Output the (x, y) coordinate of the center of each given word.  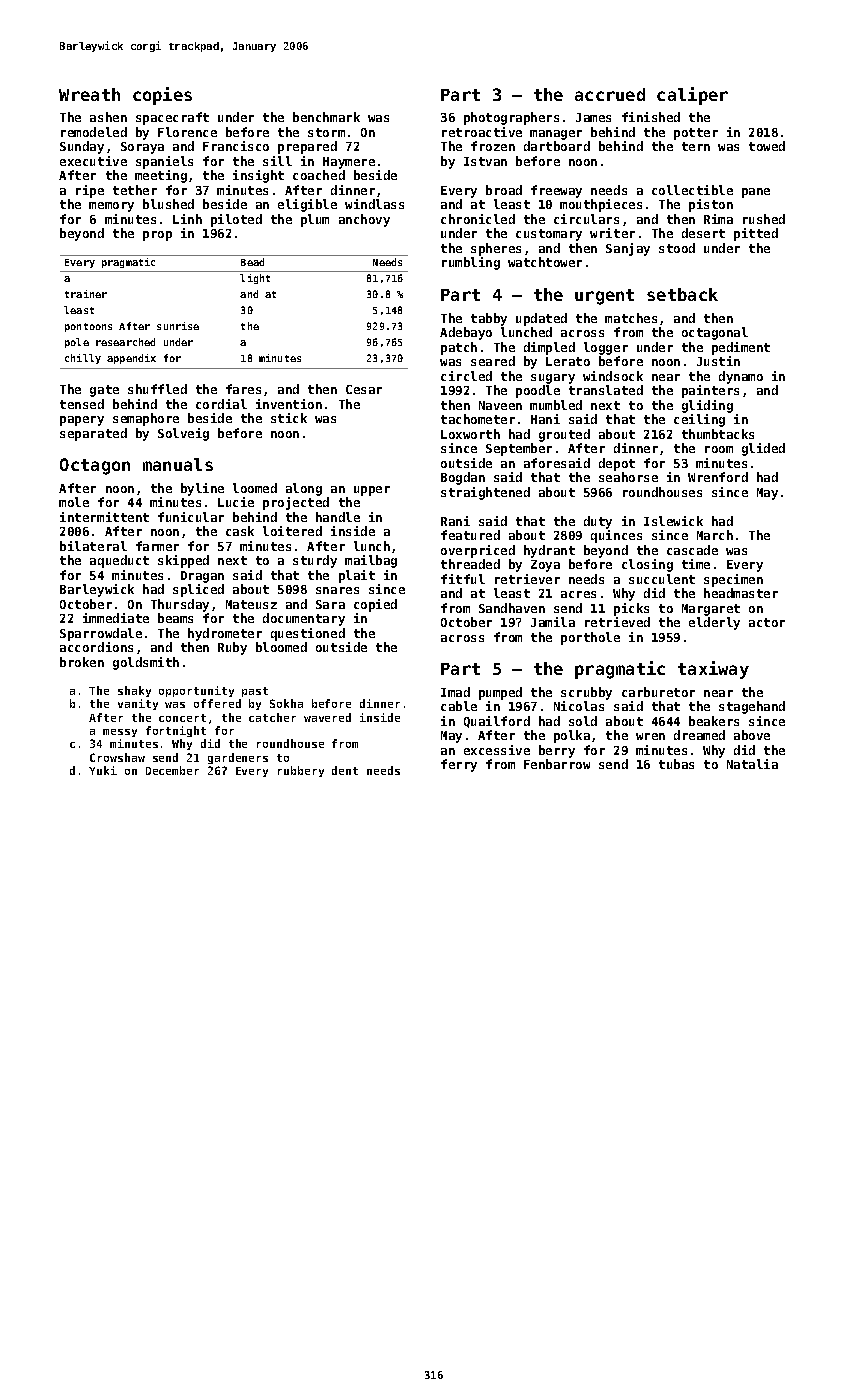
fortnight (176, 731)
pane (756, 193)
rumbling (471, 263)
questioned (308, 634)
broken (82, 662)
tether (135, 190)
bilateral (93, 546)
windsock (613, 376)
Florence (187, 132)
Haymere (349, 163)
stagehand (752, 707)
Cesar (364, 389)
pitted (756, 234)
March (715, 535)
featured (470, 535)
